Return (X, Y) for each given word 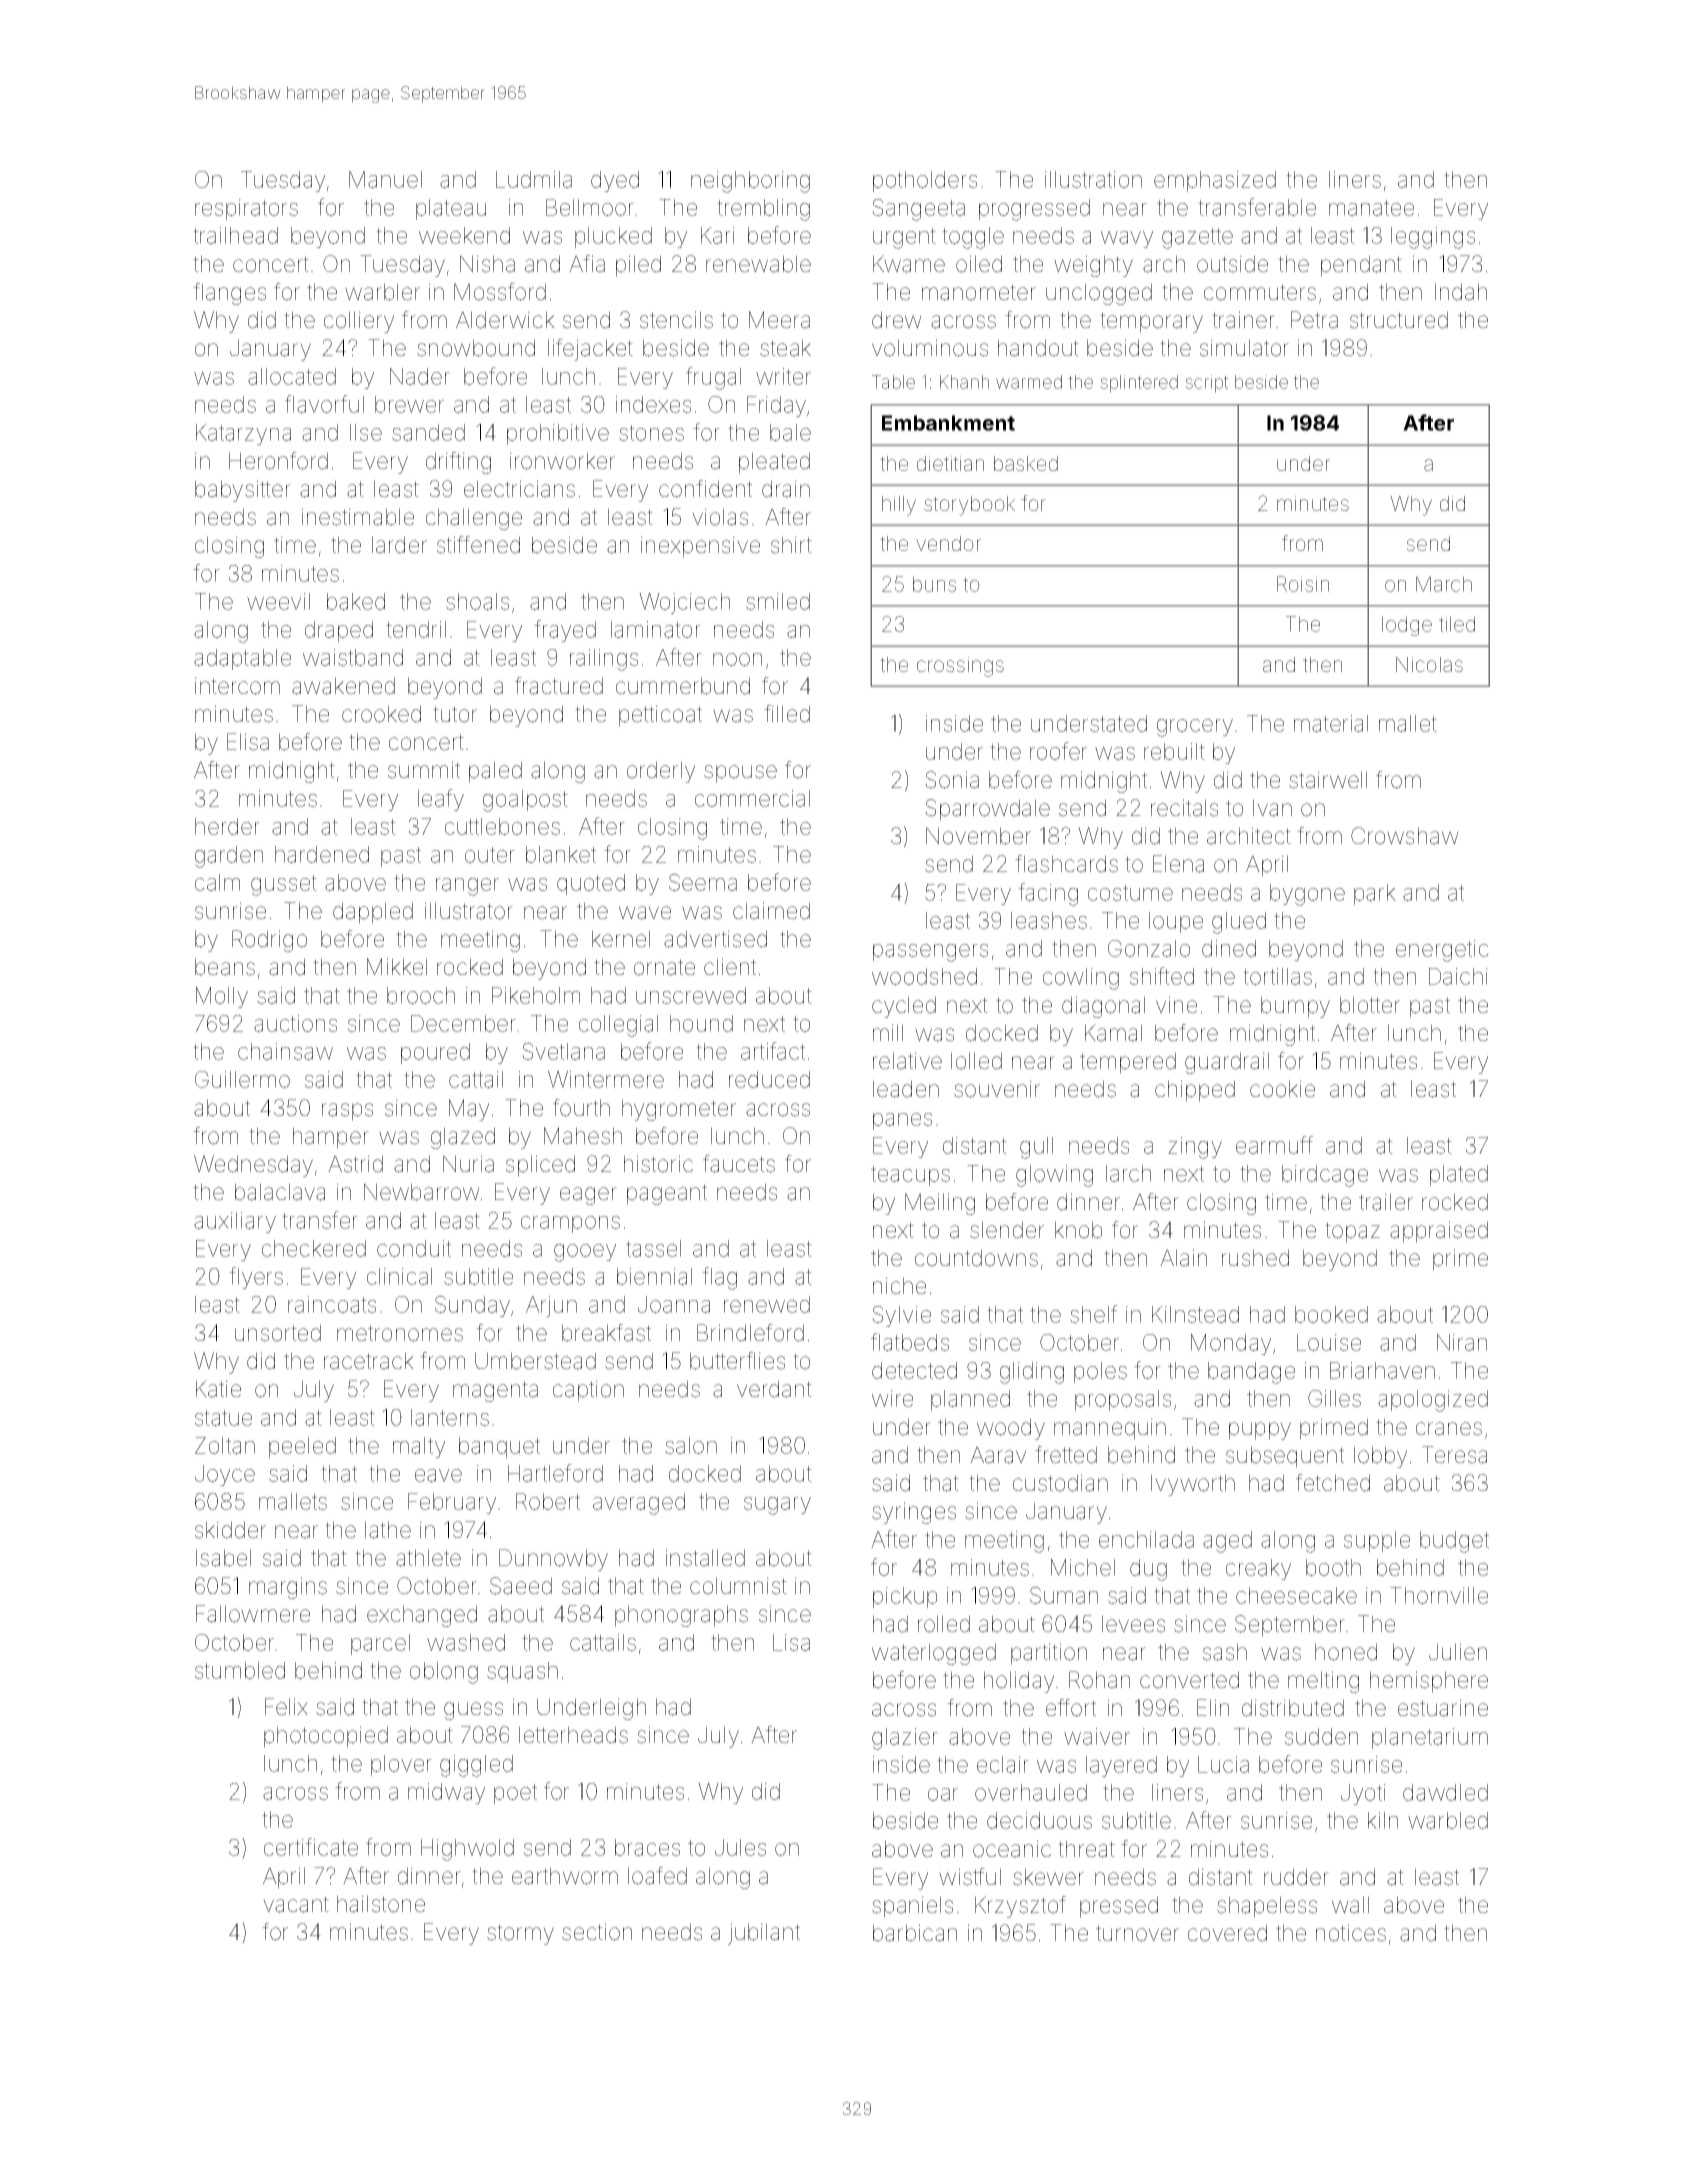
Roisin (1303, 584)
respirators (246, 209)
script (1206, 384)
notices (1351, 1933)
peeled (302, 1447)
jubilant (764, 1934)
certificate (311, 1847)
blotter (1370, 1005)
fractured (559, 686)
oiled (979, 264)
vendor (948, 543)
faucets (739, 1164)
